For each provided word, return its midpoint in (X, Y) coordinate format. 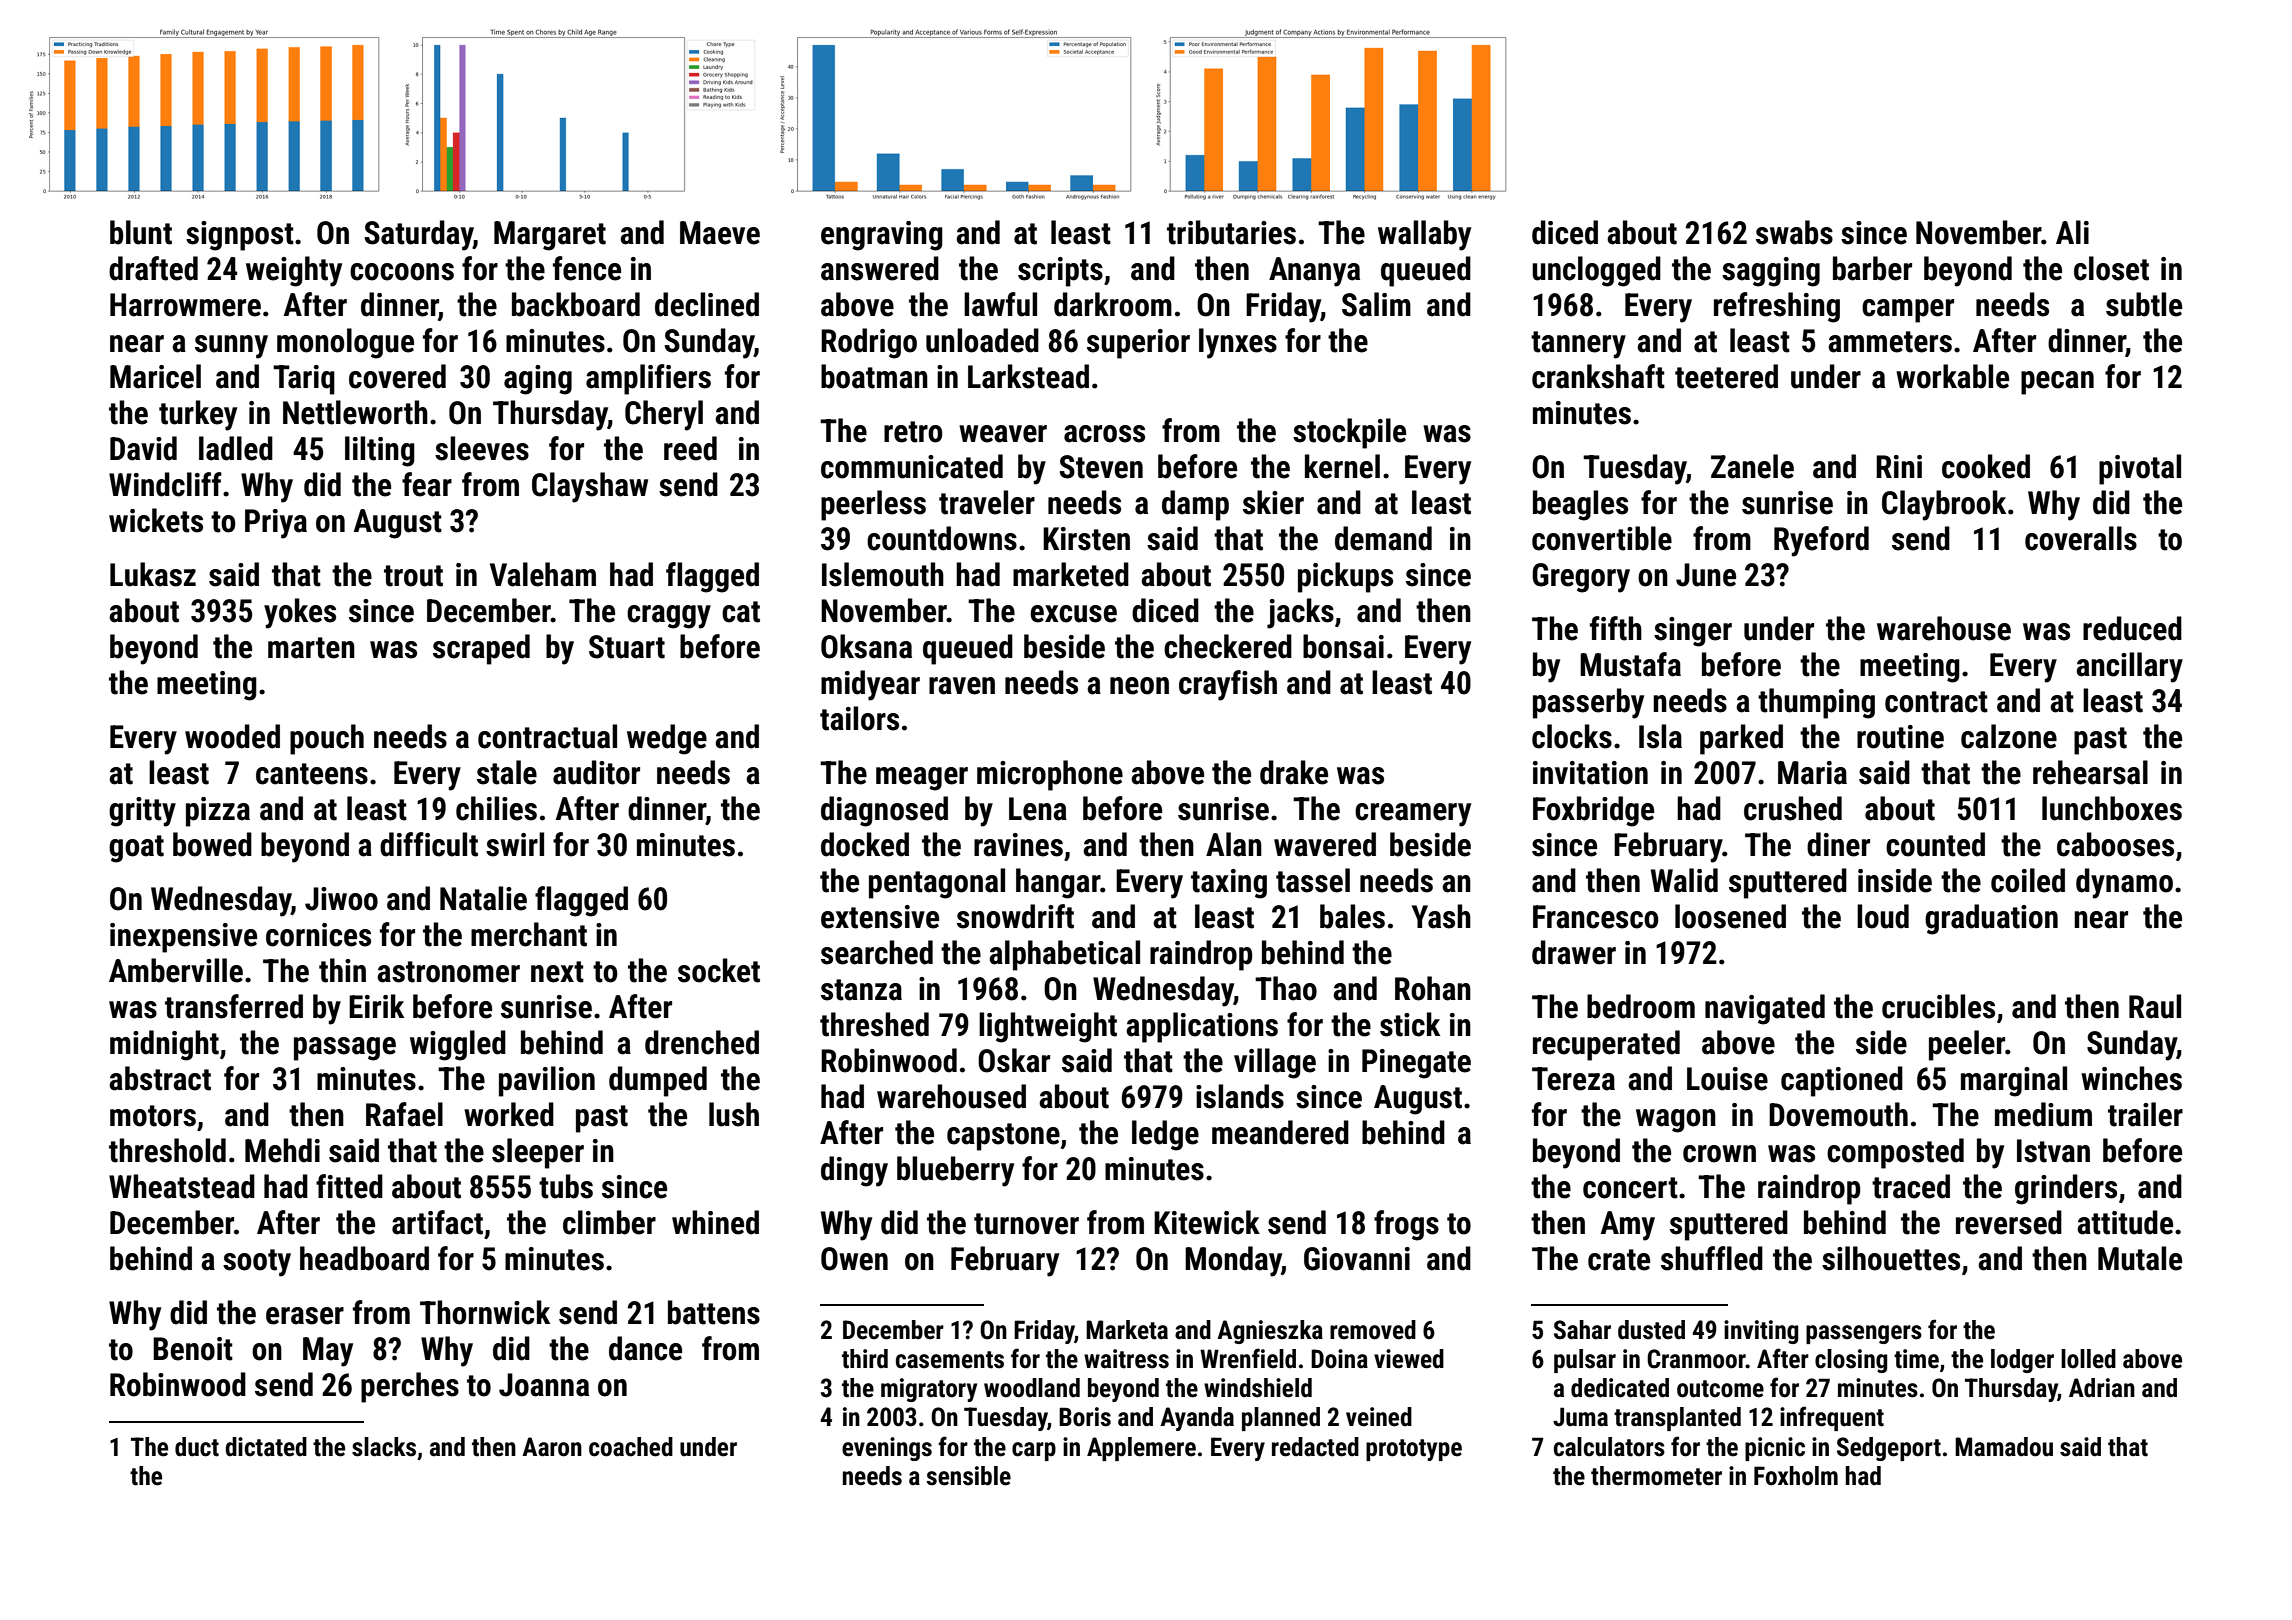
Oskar (1014, 1060)
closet (2111, 268)
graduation (1991, 919)
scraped (481, 649)
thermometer (1656, 1476)
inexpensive (183, 938)
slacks (384, 1447)
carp (1034, 1451)
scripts (1060, 272)
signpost (240, 236)
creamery (1413, 815)
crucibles (1938, 1006)
